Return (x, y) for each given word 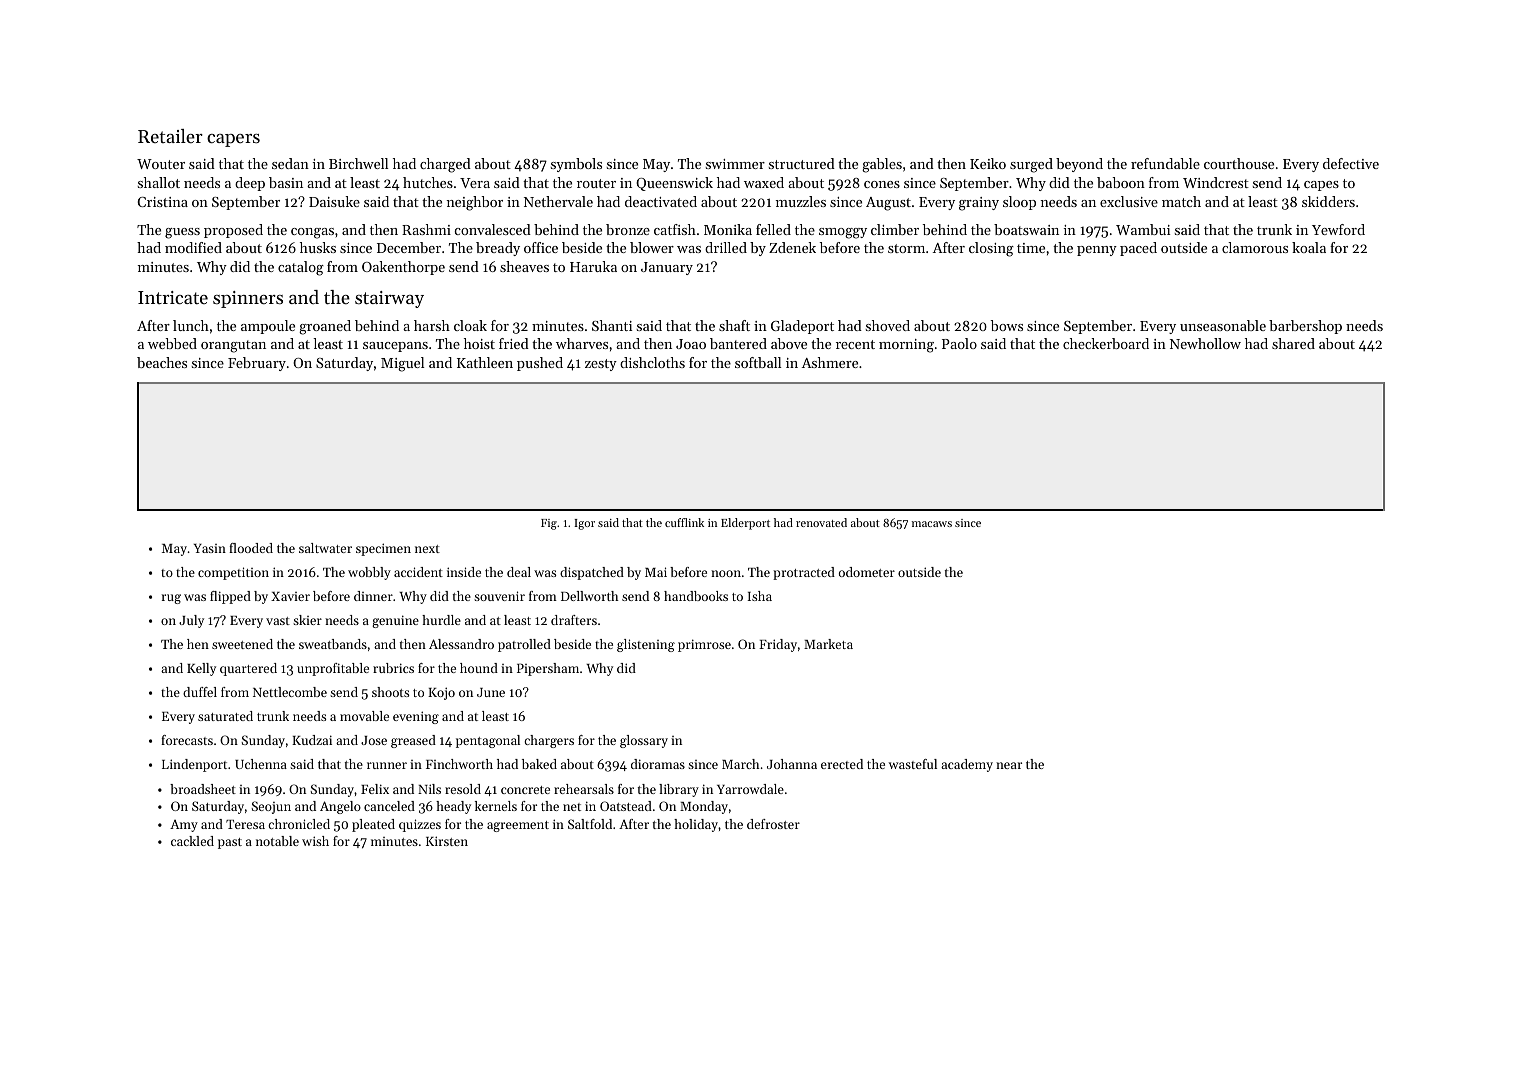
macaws (932, 524)
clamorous (1255, 247)
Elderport (745, 524)
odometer (867, 572)
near (1009, 765)
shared (1293, 343)
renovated (821, 522)
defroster (773, 824)
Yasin (210, 548)
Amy (184, 826)
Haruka (593, 266)
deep (250, 184)
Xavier (290, 596)
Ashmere (830, 362)
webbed (172, 343)
